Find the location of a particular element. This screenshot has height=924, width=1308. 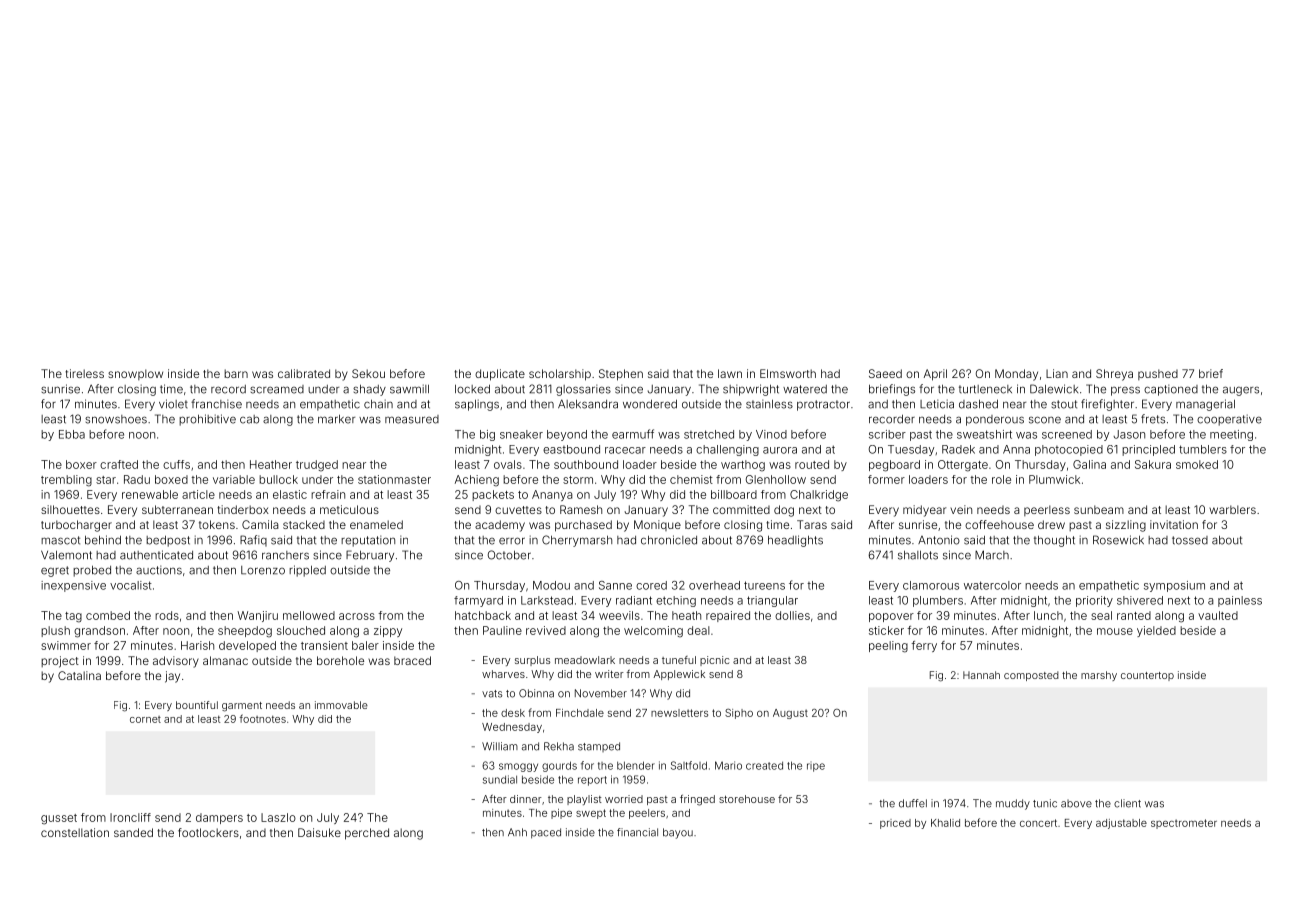

revived is located at coordinates (546, 630).
